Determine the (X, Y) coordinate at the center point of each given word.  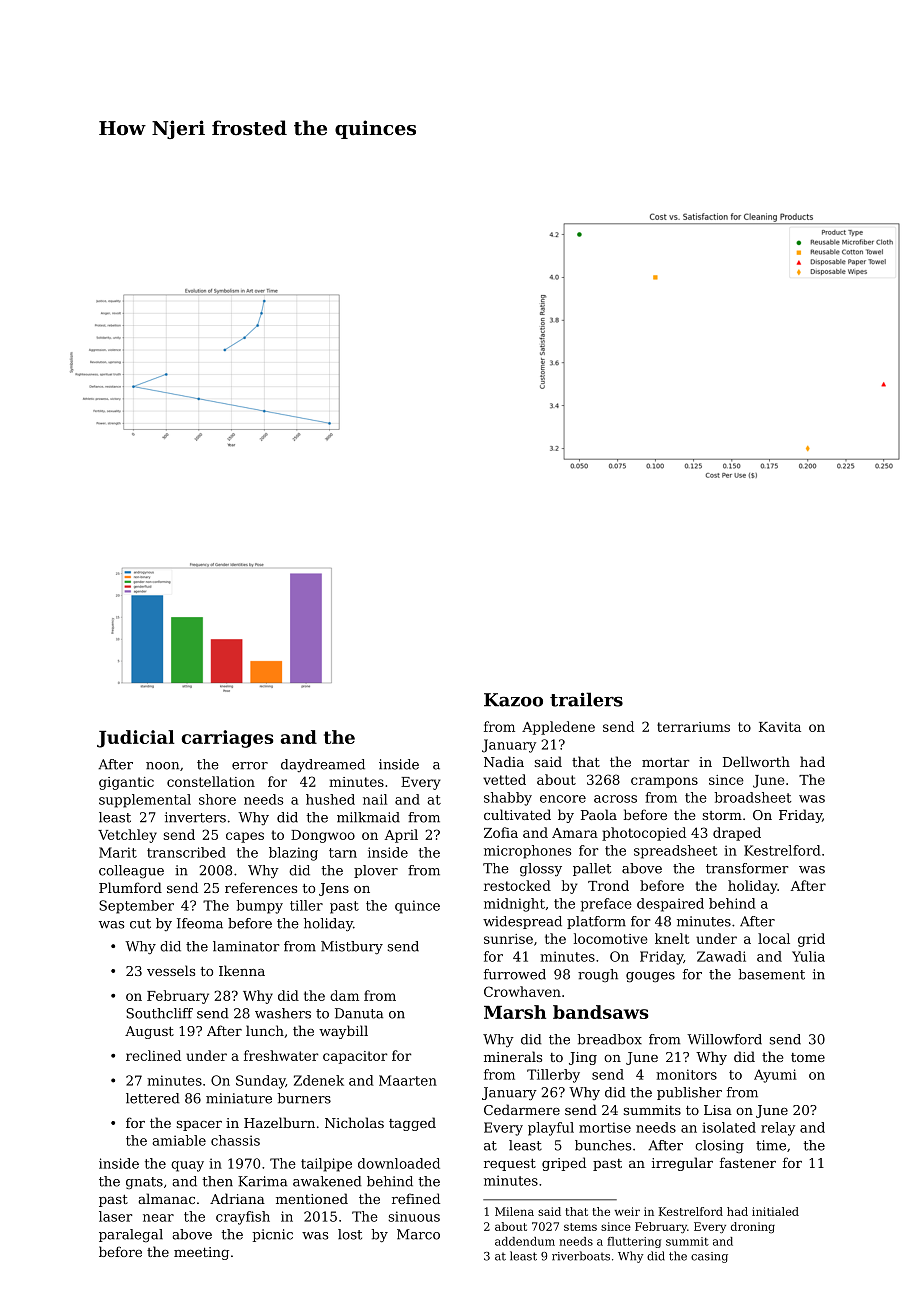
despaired (670, 905)
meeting (201, 1253)
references (261, 887)
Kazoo (513, 700)
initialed (775, 1211)
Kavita (780, 727)
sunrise (508, 939)
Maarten (408, 1080)
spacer (199, 1126)
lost (350, 1234)
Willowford (724, 1039)
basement (772, 974)
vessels (171, 970)
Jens (334, 889)
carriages (227, 739)
